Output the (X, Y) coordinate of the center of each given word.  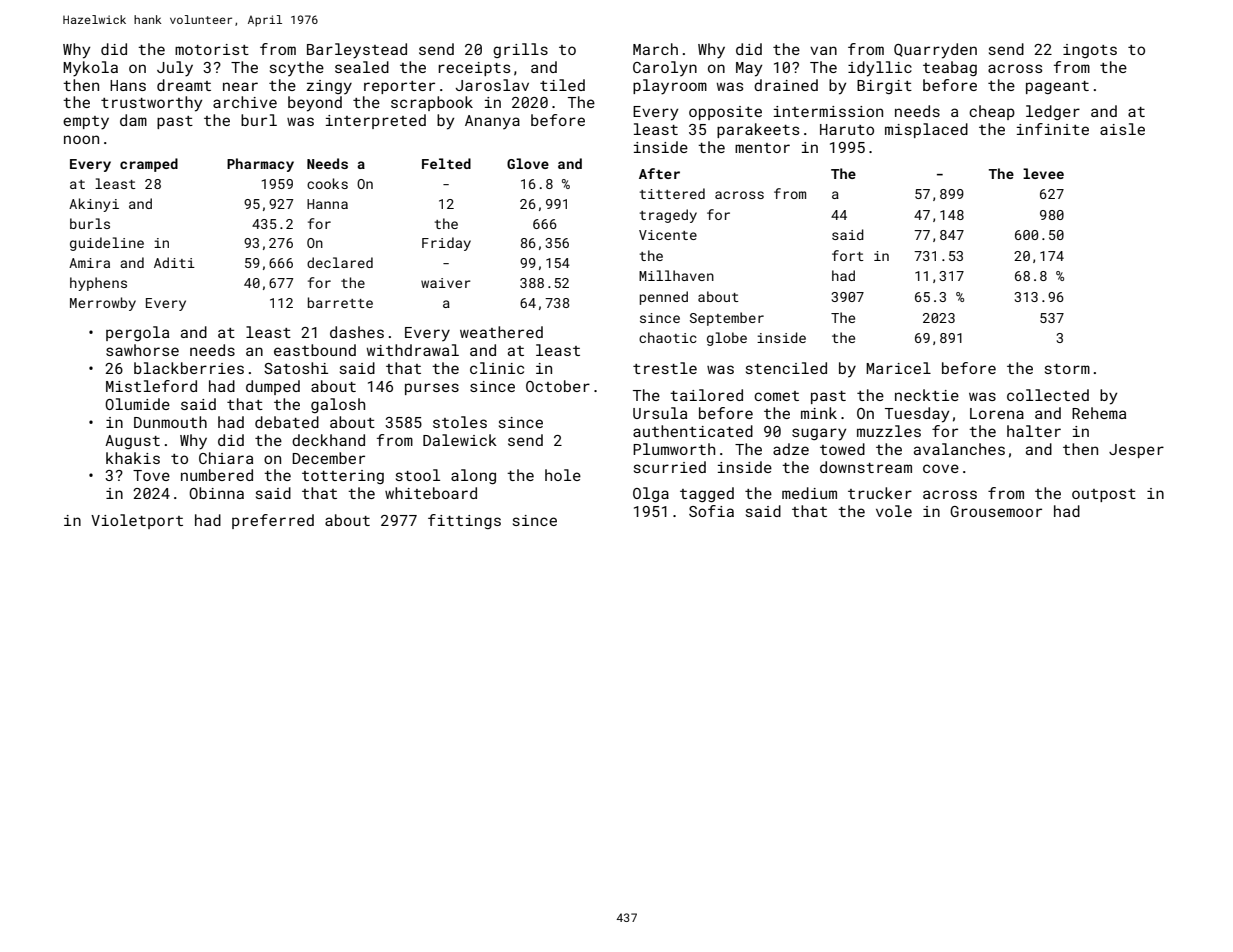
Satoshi (296, 368)
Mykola (90, 69)
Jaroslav (492, 85)
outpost (1104, 495)
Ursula (660, 413)
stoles (460, 422)
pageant (1057, 87)
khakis (133, 458)
